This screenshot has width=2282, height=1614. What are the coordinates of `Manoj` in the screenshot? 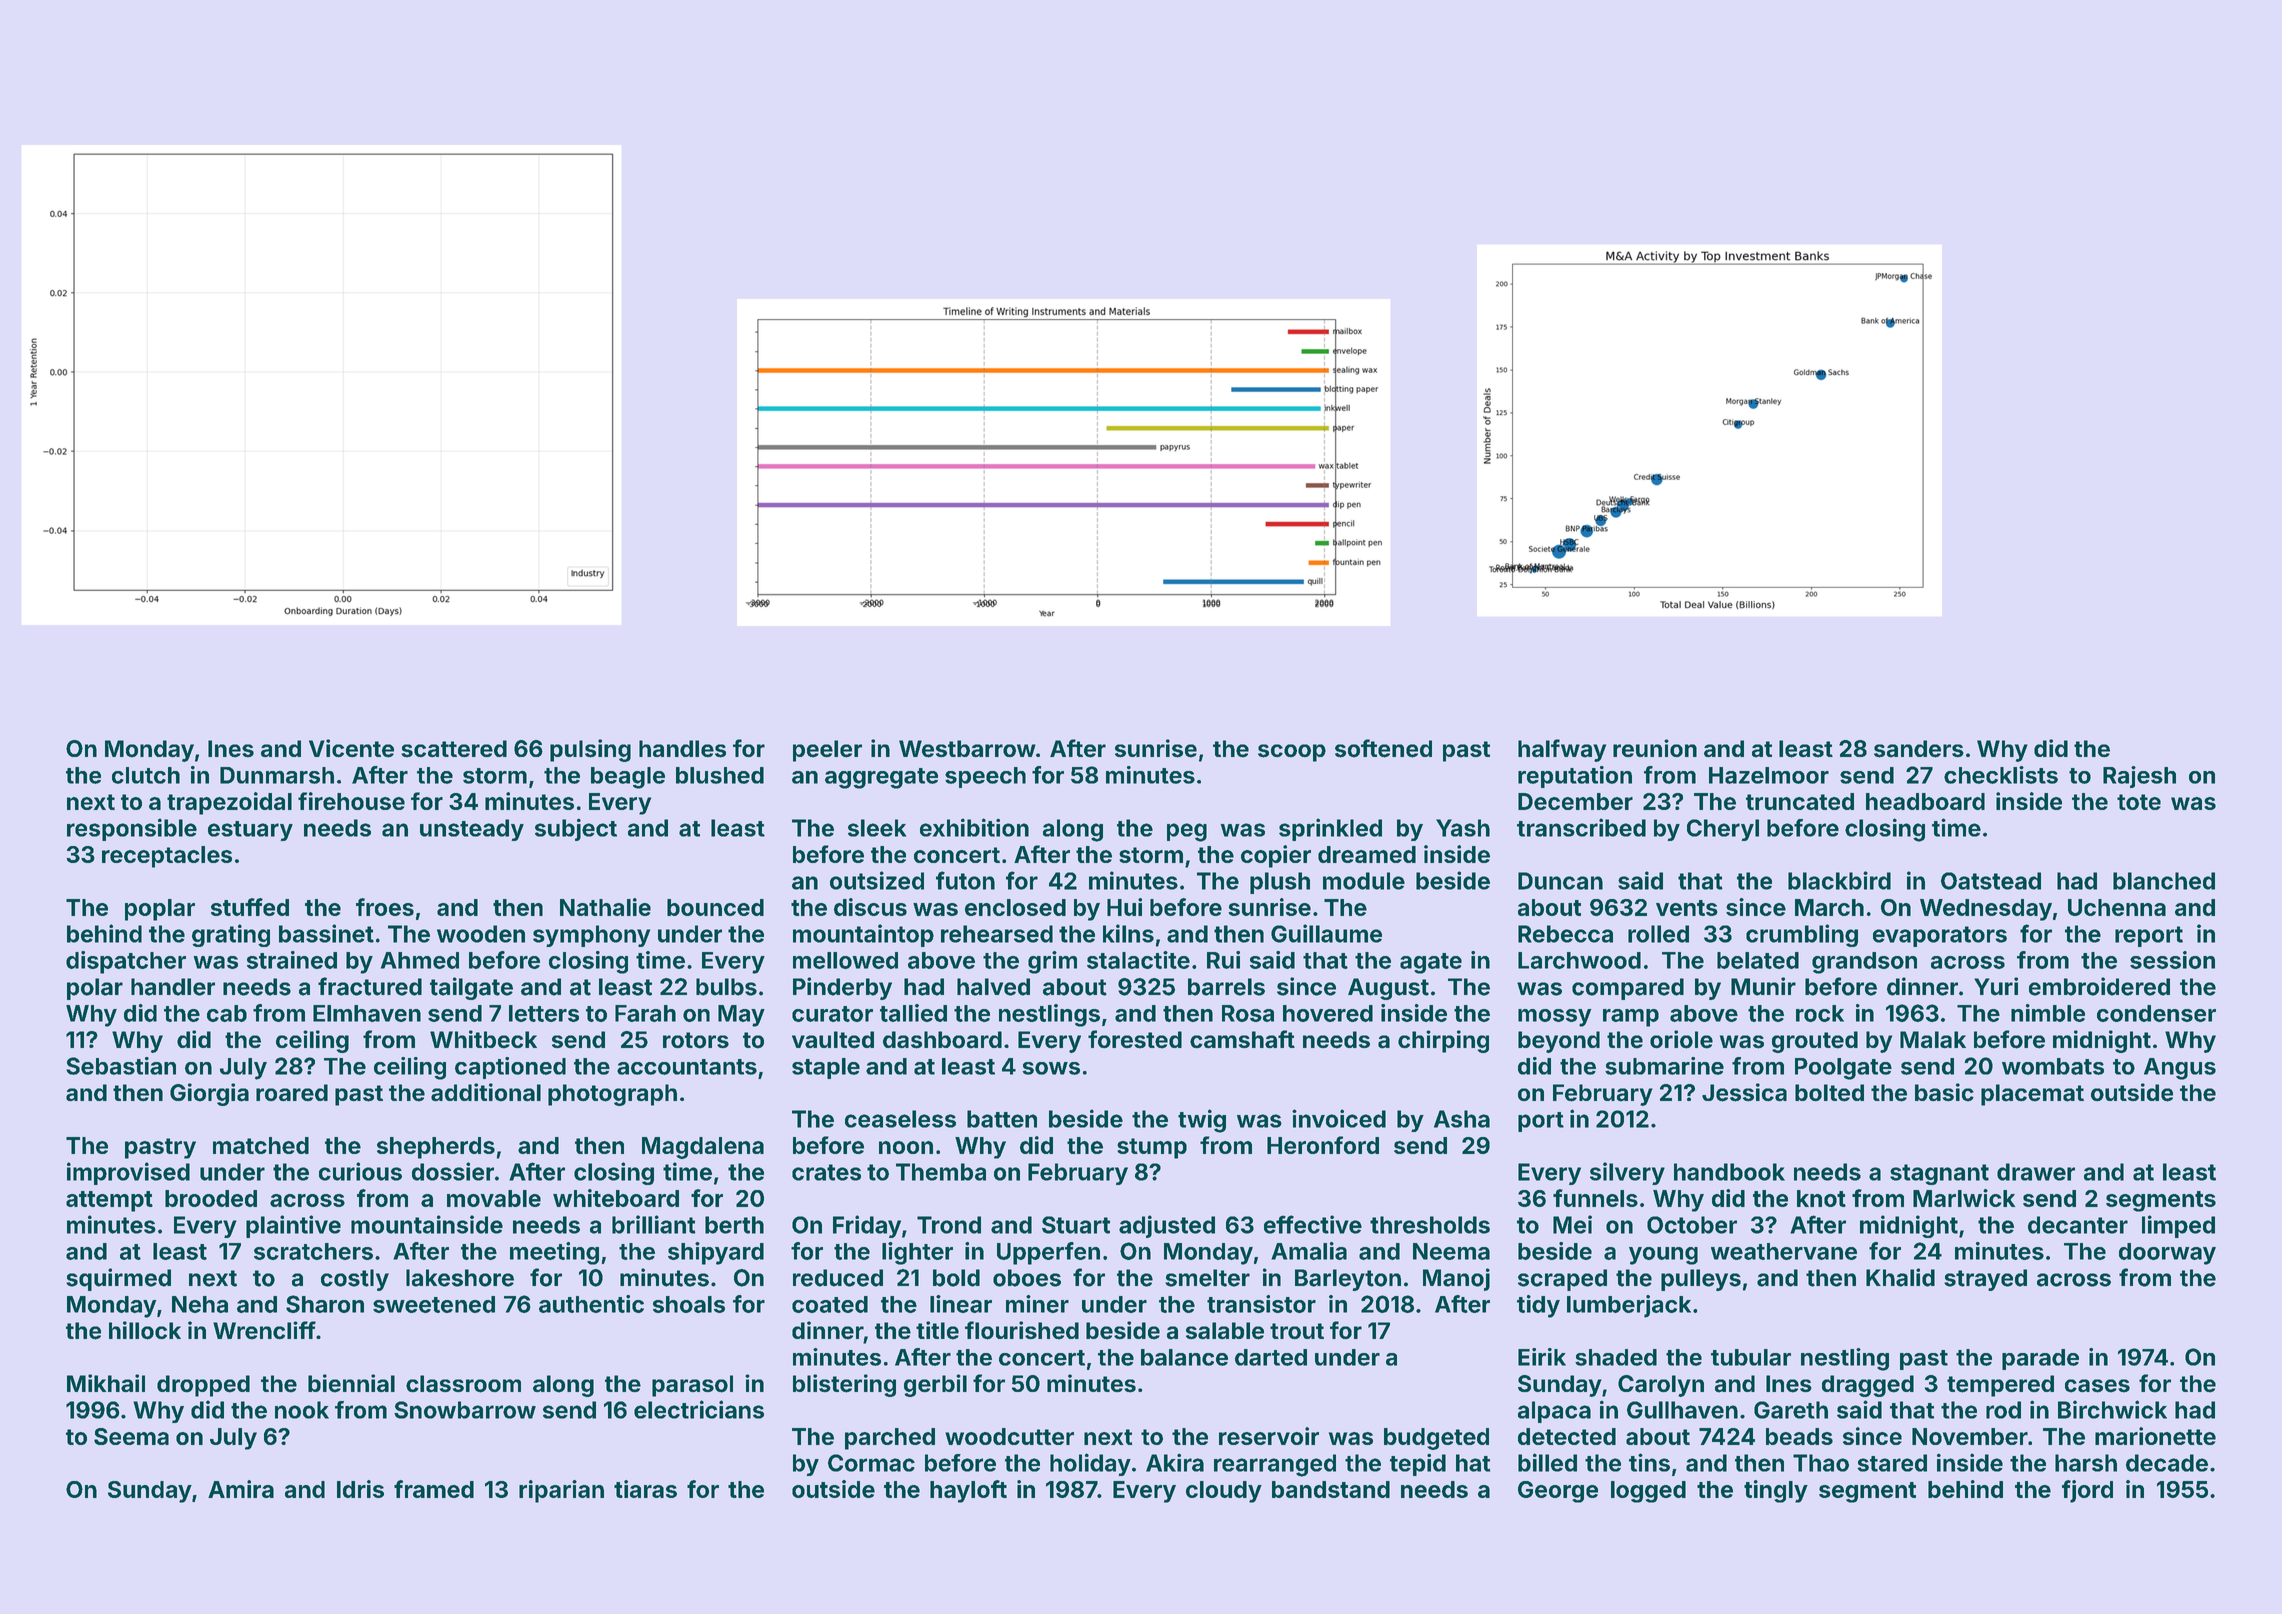 It's located at (1456, 1279).
